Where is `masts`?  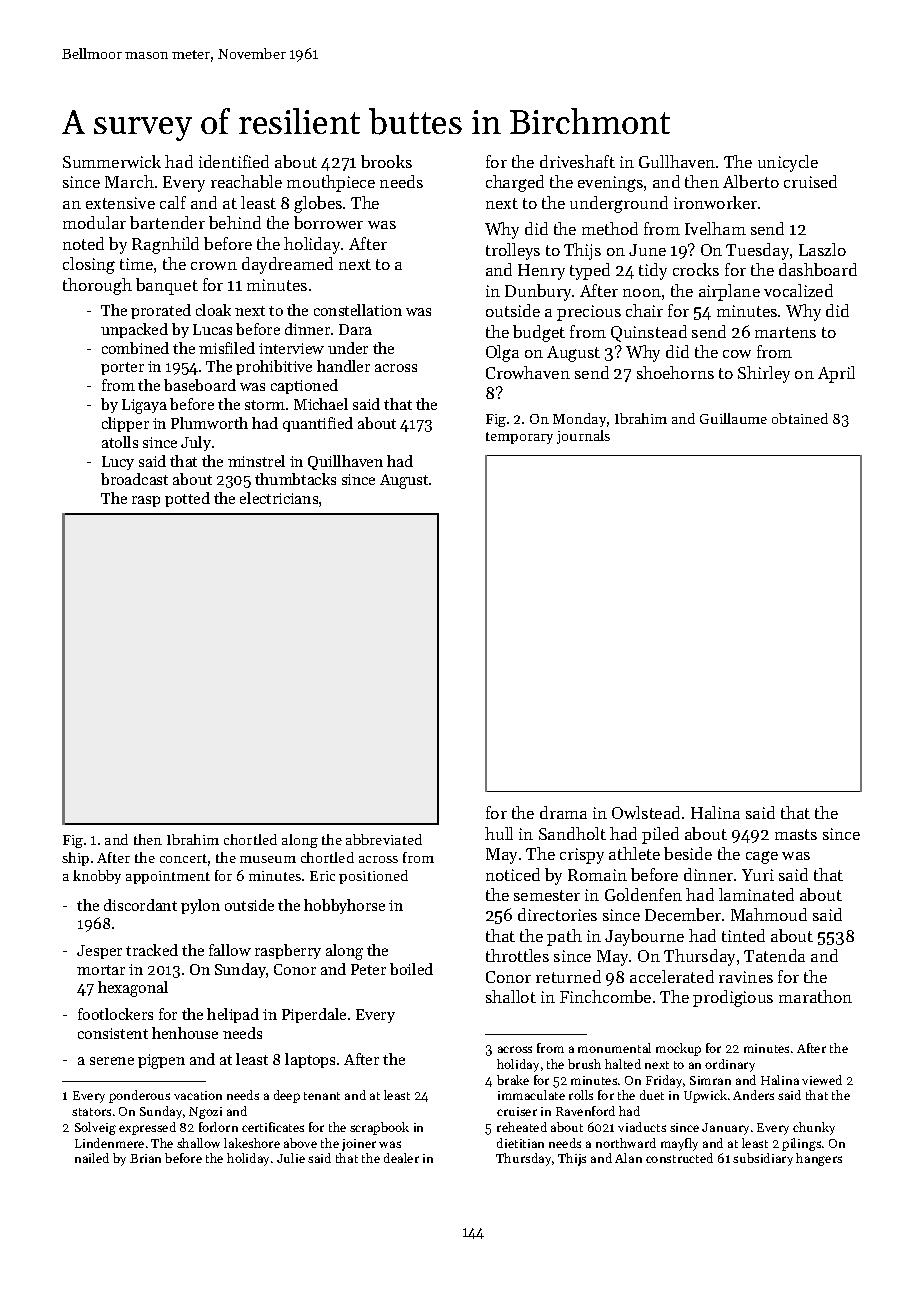
masts is located at coordinates (796, 834).
